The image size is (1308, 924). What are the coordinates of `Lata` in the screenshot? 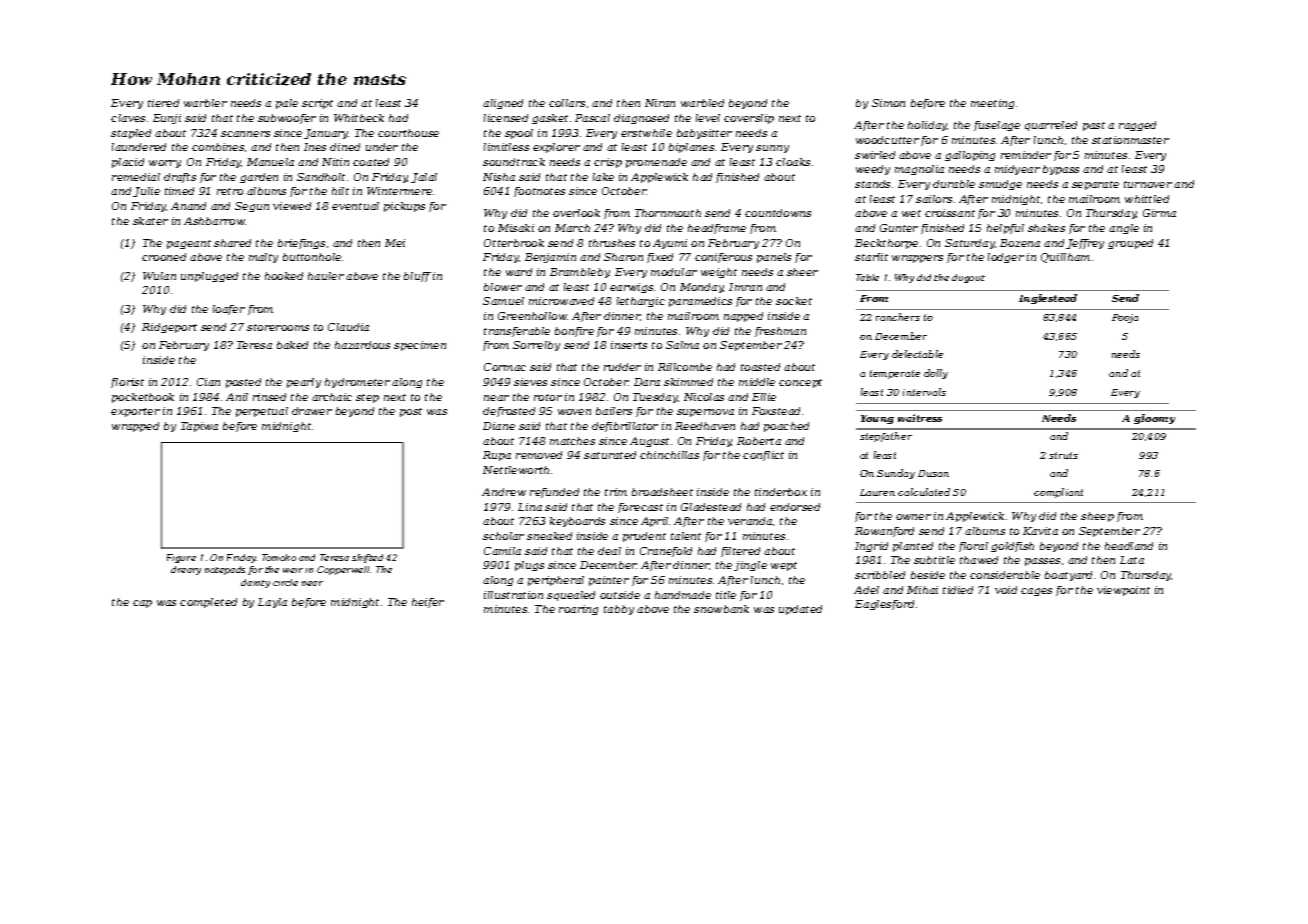 It's located at (1132, 560).
